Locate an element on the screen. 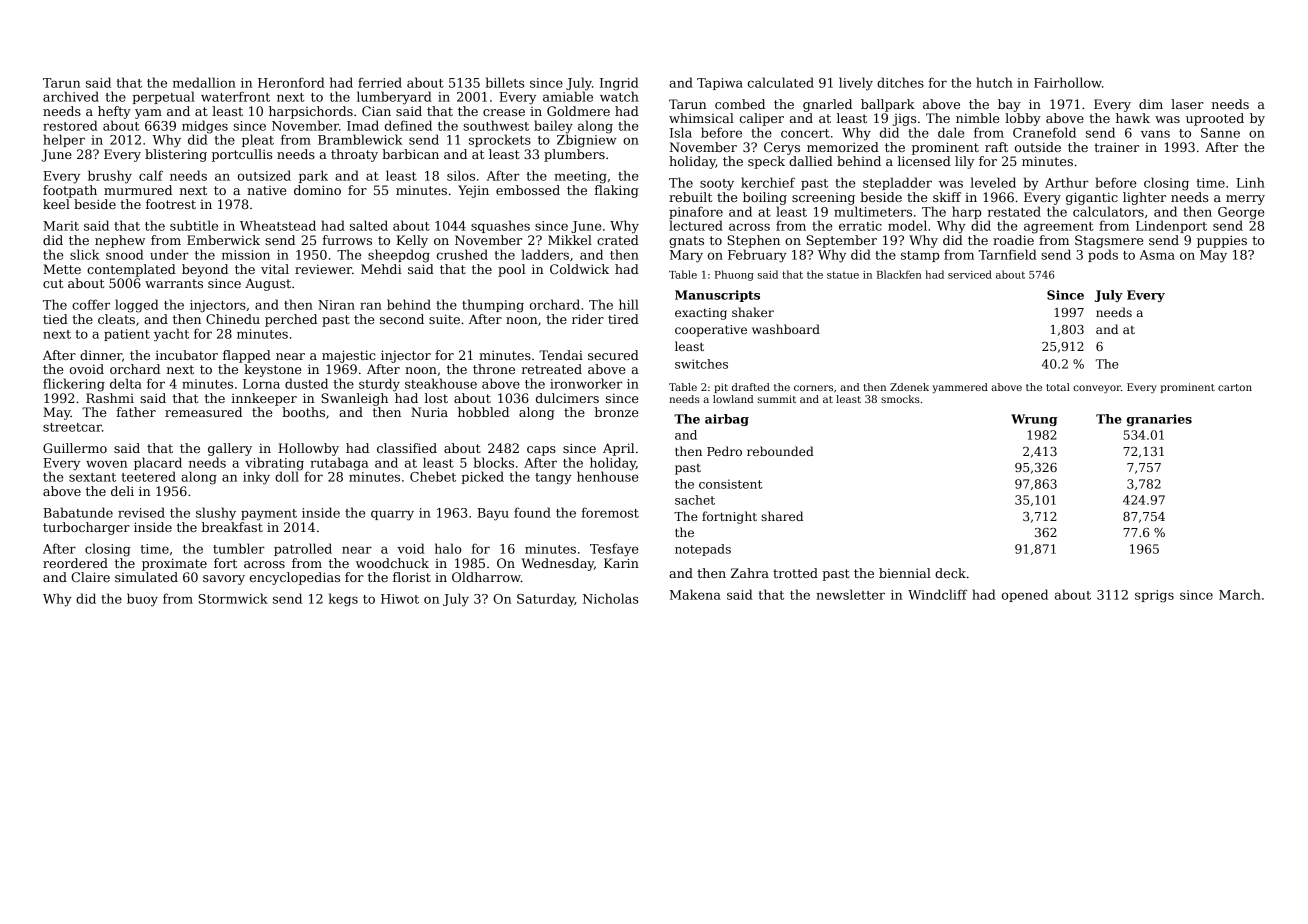  midges is located at coordinates (205, 127).
